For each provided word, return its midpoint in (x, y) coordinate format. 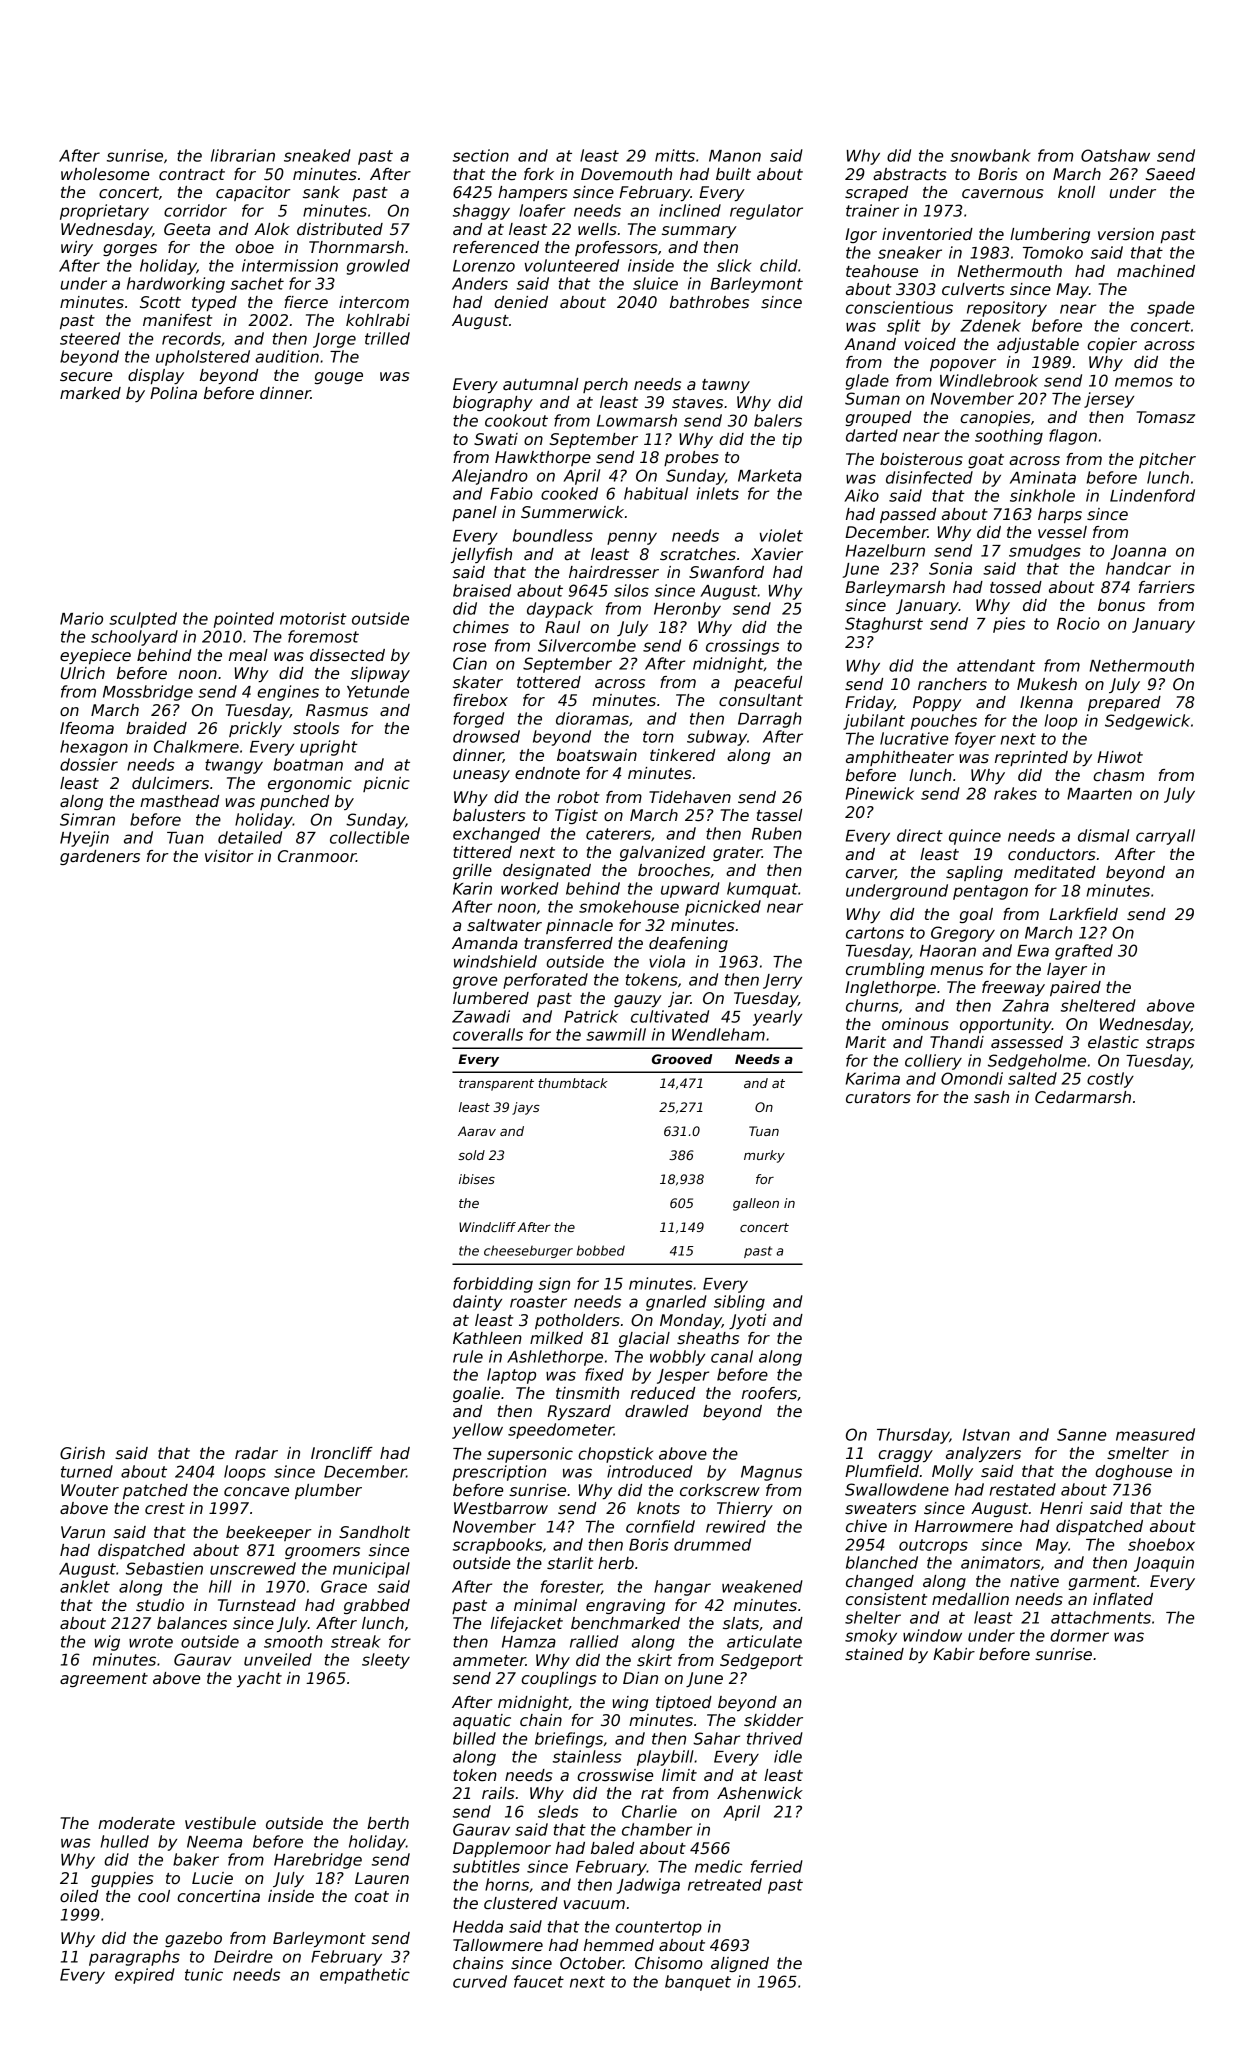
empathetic (365, 1976)
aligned (740, 1964)
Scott (160, 302)
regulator (766, 212)
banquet (698, 1983)
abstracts (910, 174)
